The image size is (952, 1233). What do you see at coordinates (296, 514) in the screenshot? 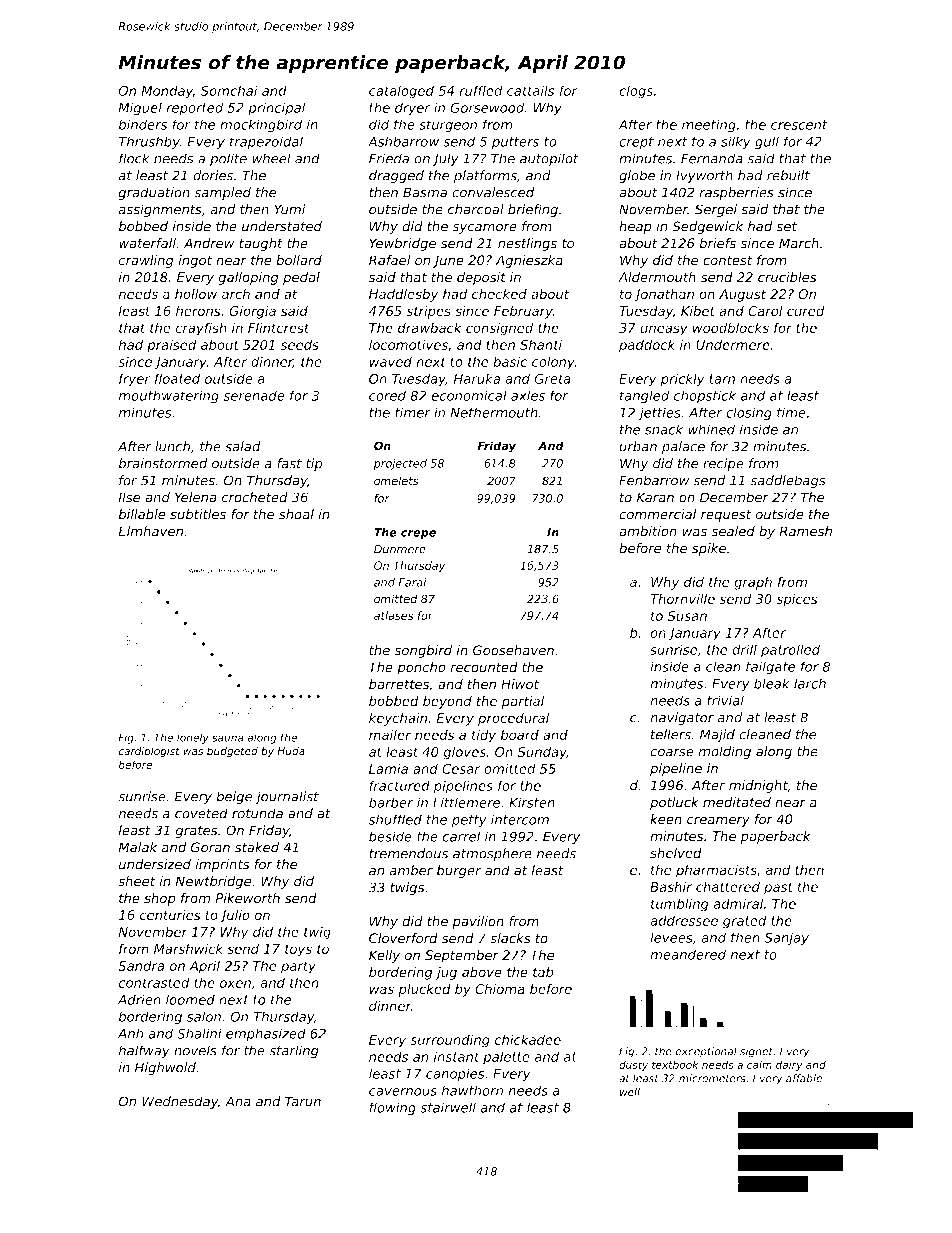
I see `shoal` at bounding box center [296, 514].
